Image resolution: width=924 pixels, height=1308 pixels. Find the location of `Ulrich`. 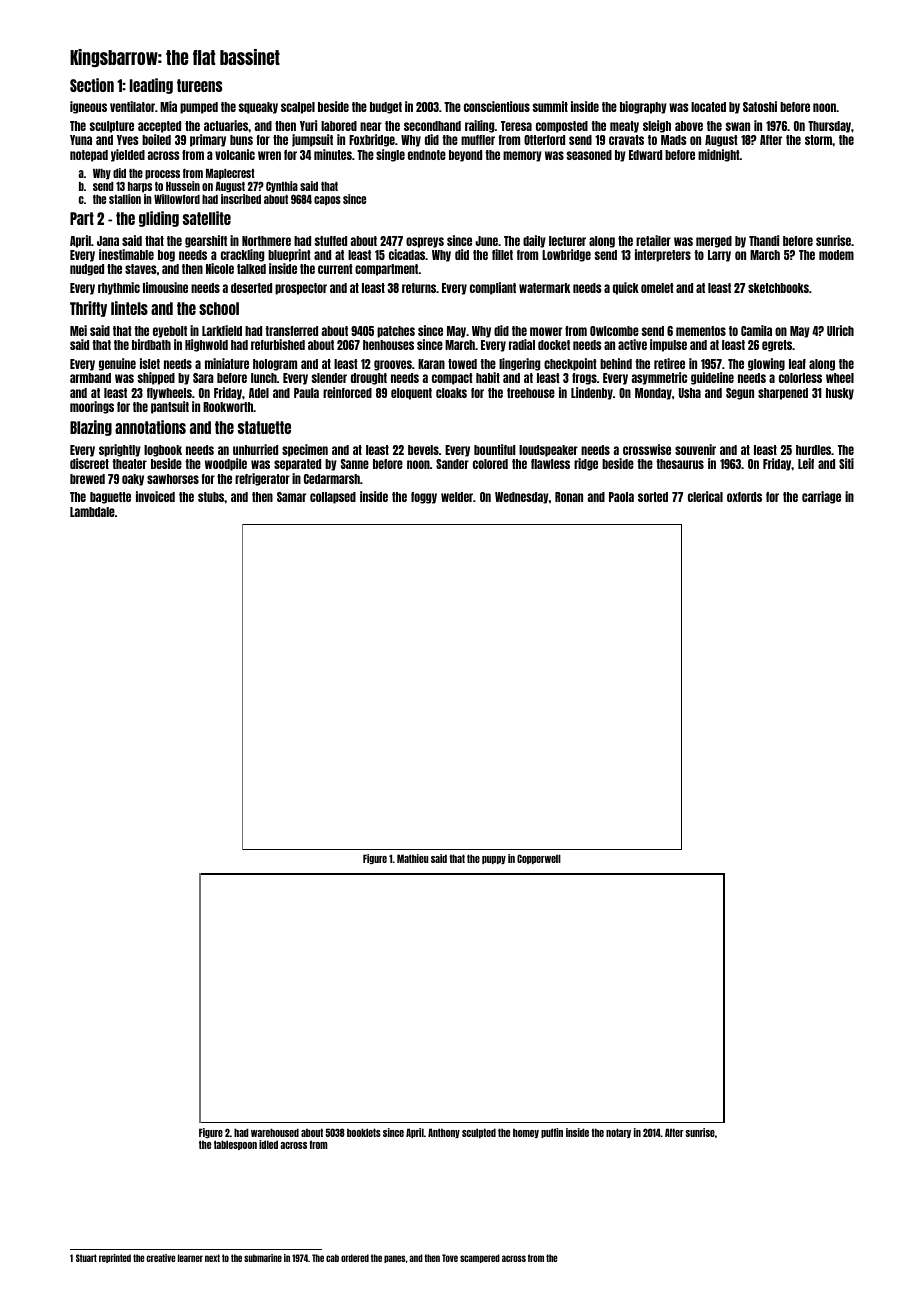

Ulrich is located at coordinates (840, 330).
